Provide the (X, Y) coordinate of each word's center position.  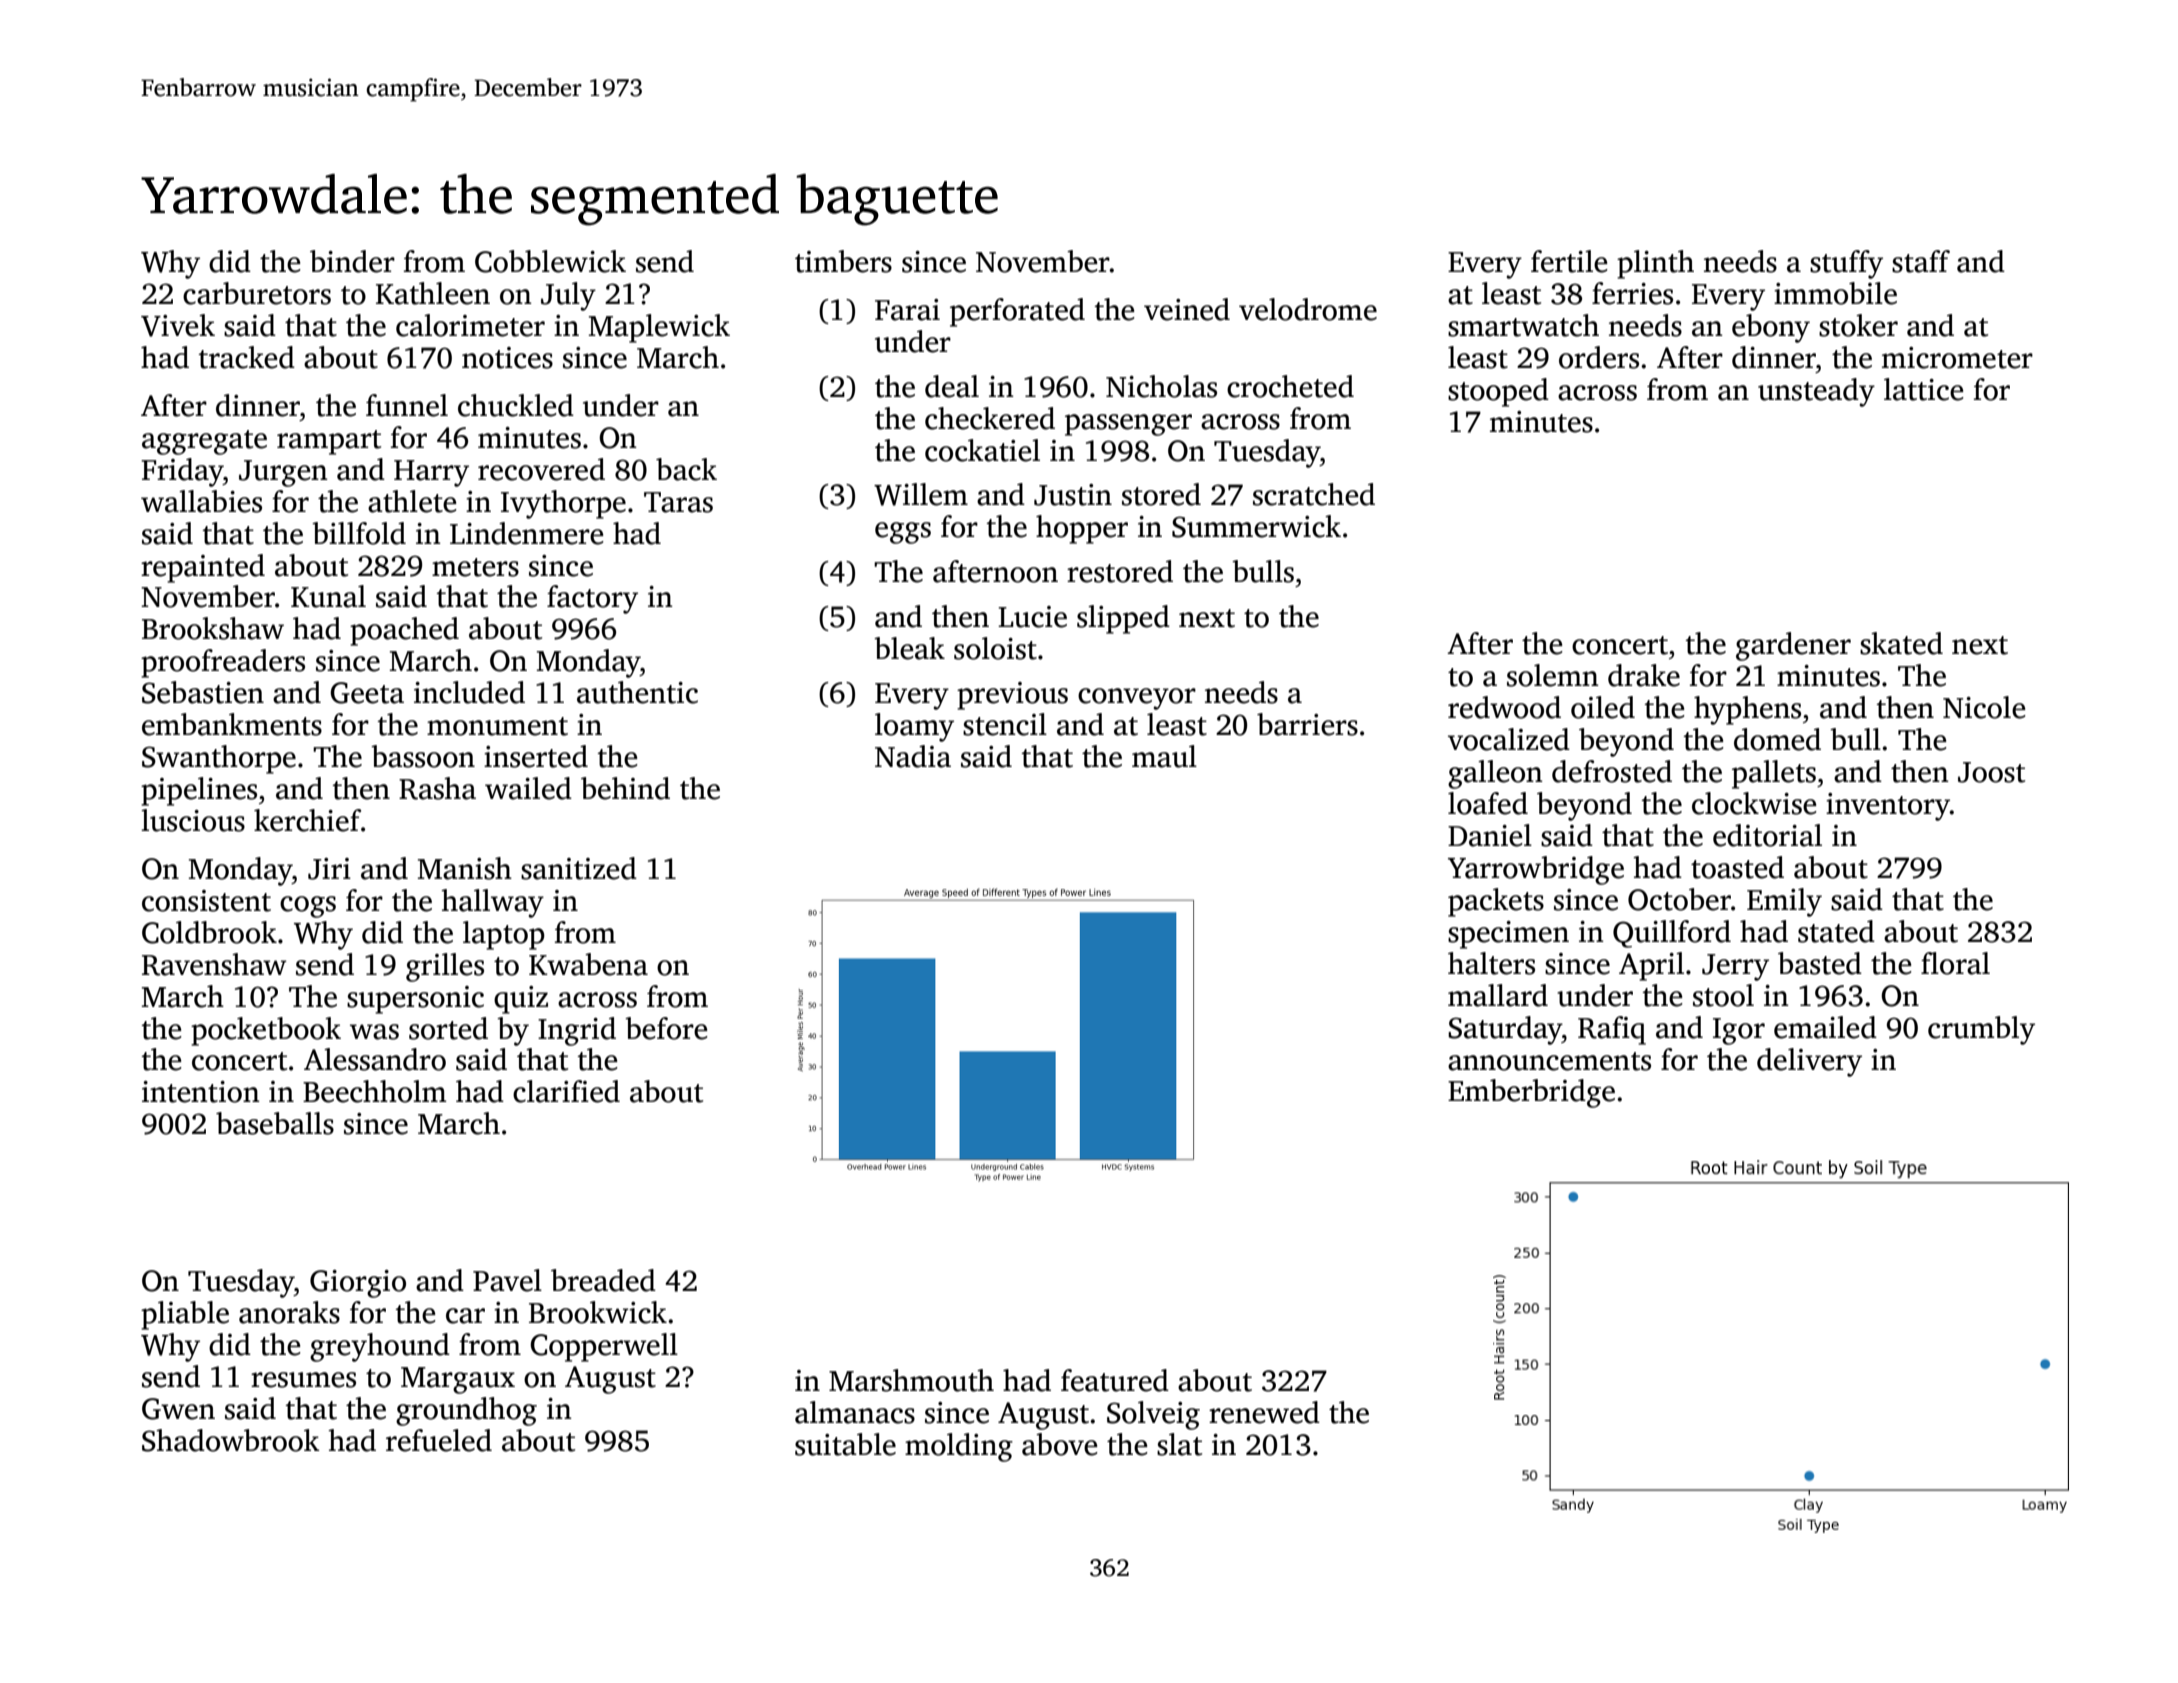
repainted (203, 568)
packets (1496, 902)
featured (1115, 1380)
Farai (907, 310)
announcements (1549, 1061)
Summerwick (1256, 526)
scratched (1314, 494)
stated (1836, 931)
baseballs (275, 1123)
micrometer (1957, 358)
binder (352, 261)
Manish (465, 868)
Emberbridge (1531, 1093)
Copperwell (604, 1347)
